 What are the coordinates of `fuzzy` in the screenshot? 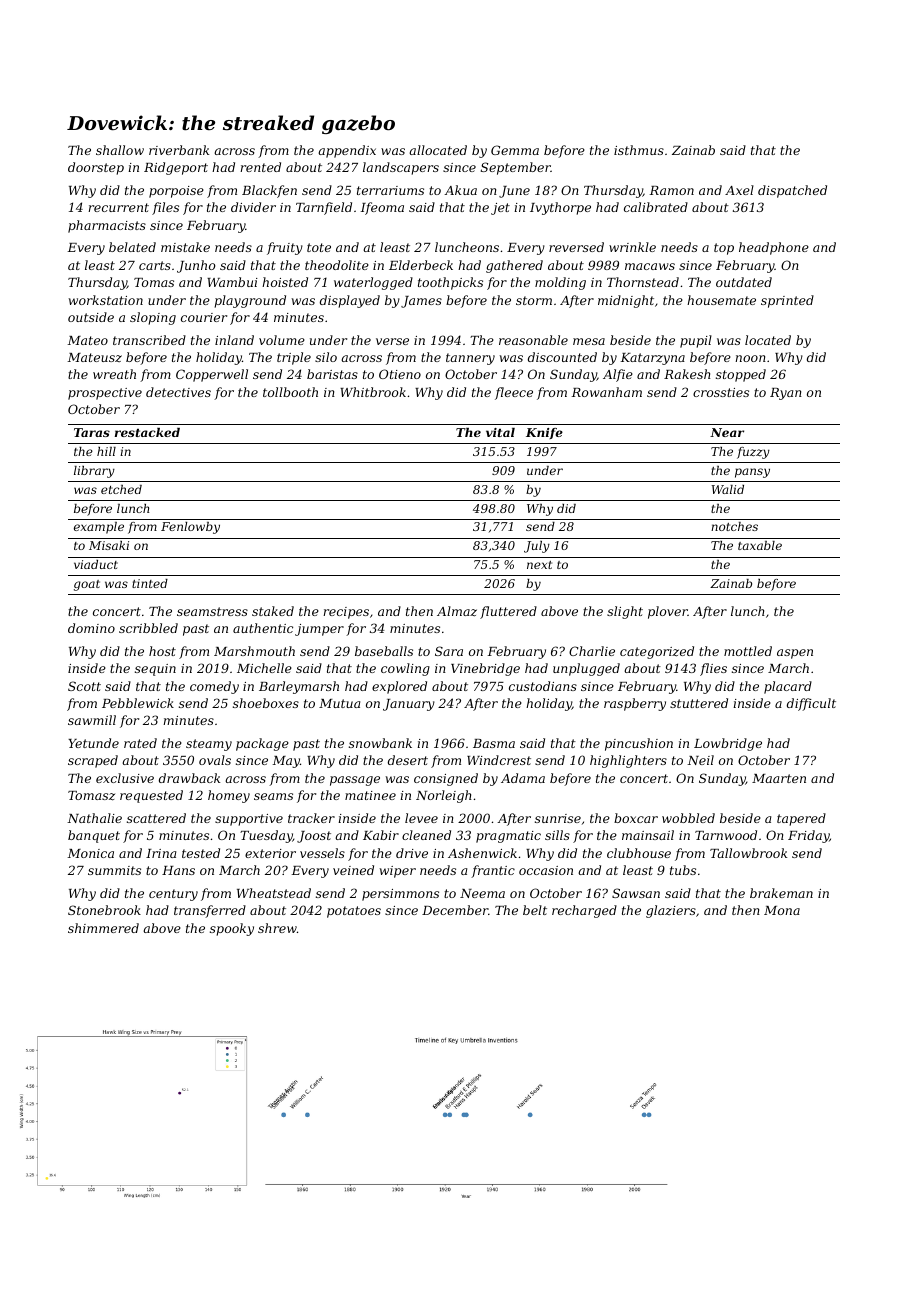 It's located at (753, 453).
